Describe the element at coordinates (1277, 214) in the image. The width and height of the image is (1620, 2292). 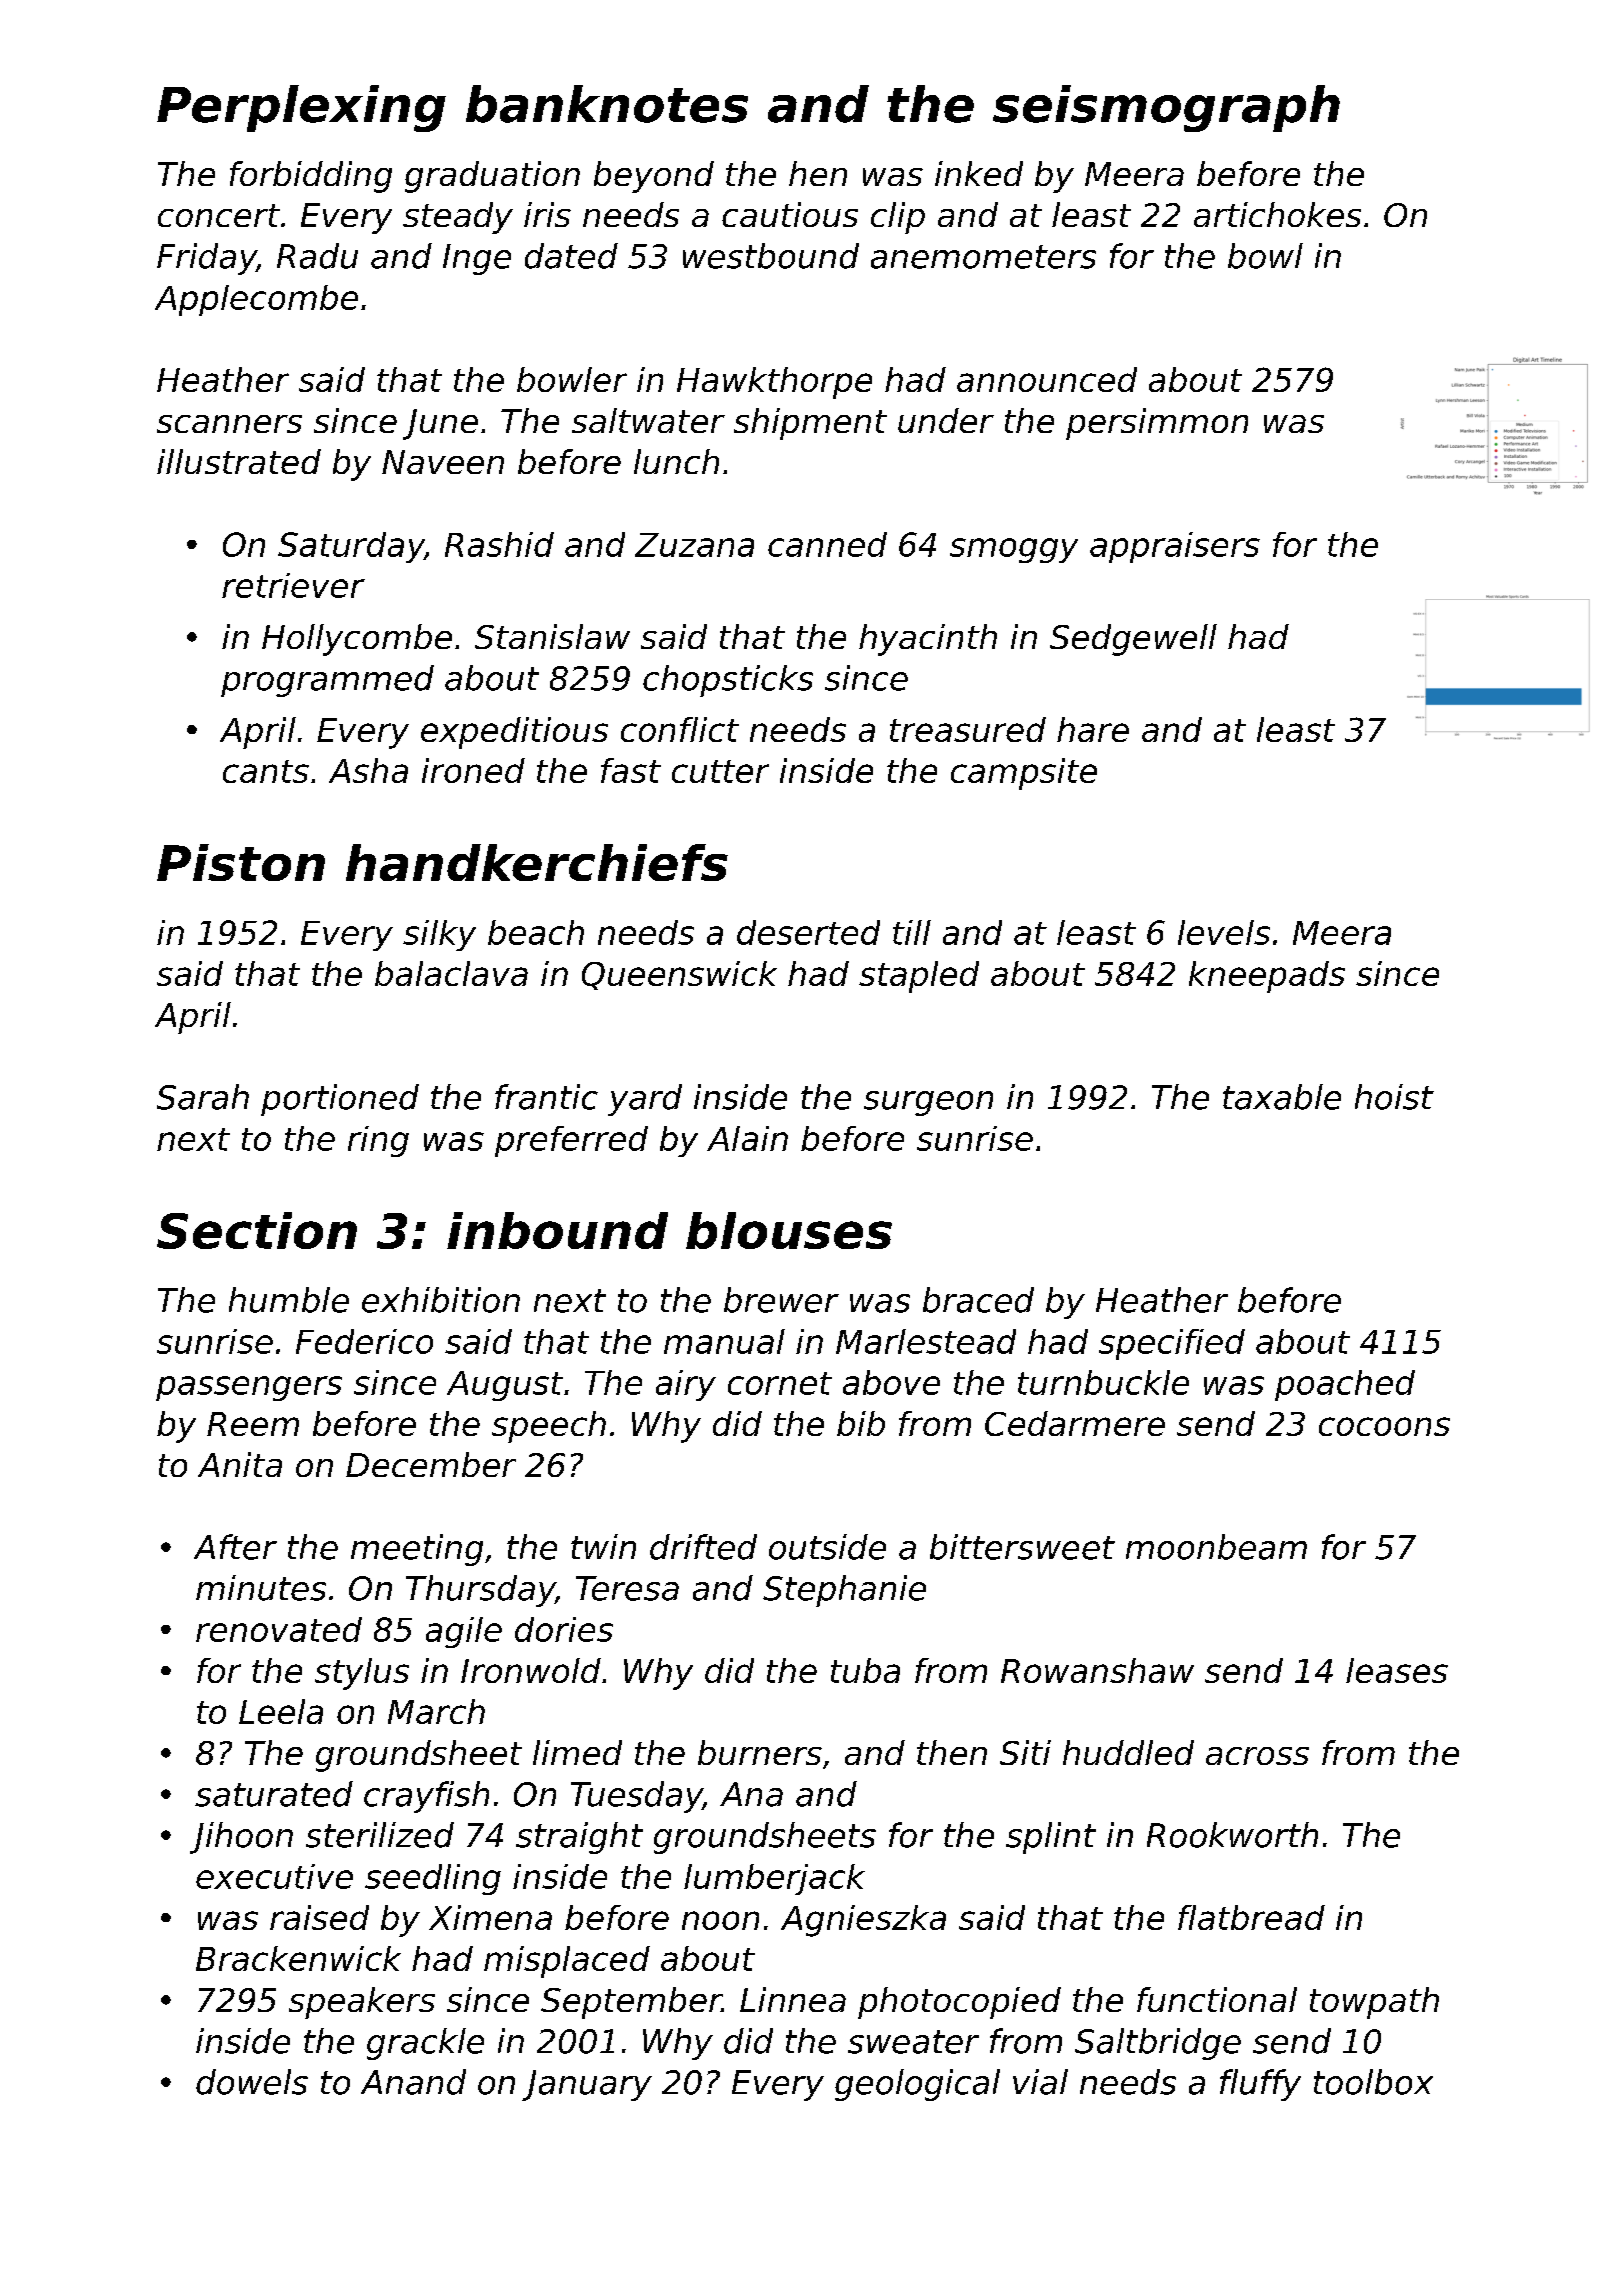
I see `artichokes` at that location.
